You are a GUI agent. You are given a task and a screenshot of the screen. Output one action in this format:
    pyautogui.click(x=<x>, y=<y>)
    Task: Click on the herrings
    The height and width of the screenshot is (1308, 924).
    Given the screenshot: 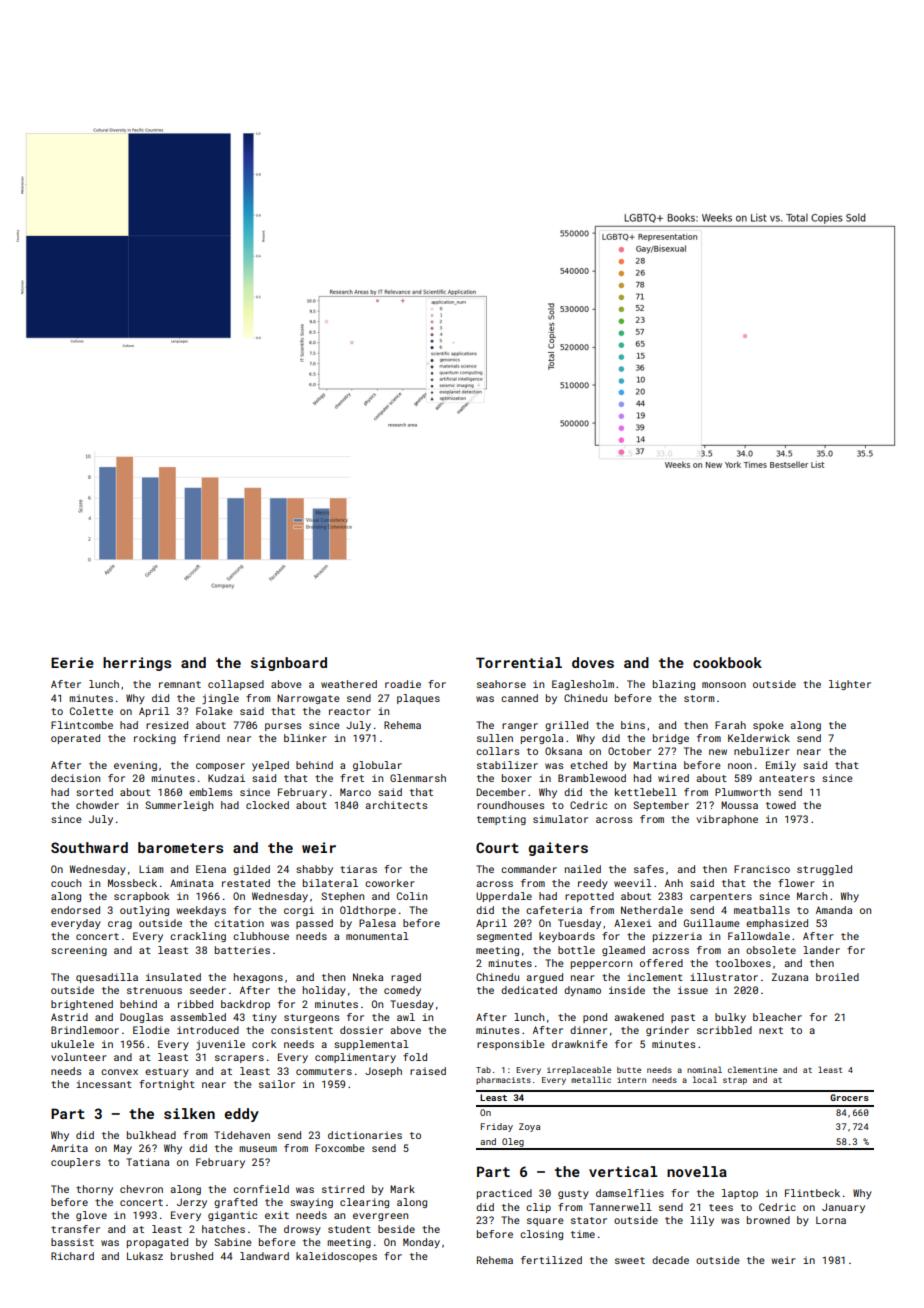 What is the action you would take?
    pyautogui.click(x=137, y=664)
